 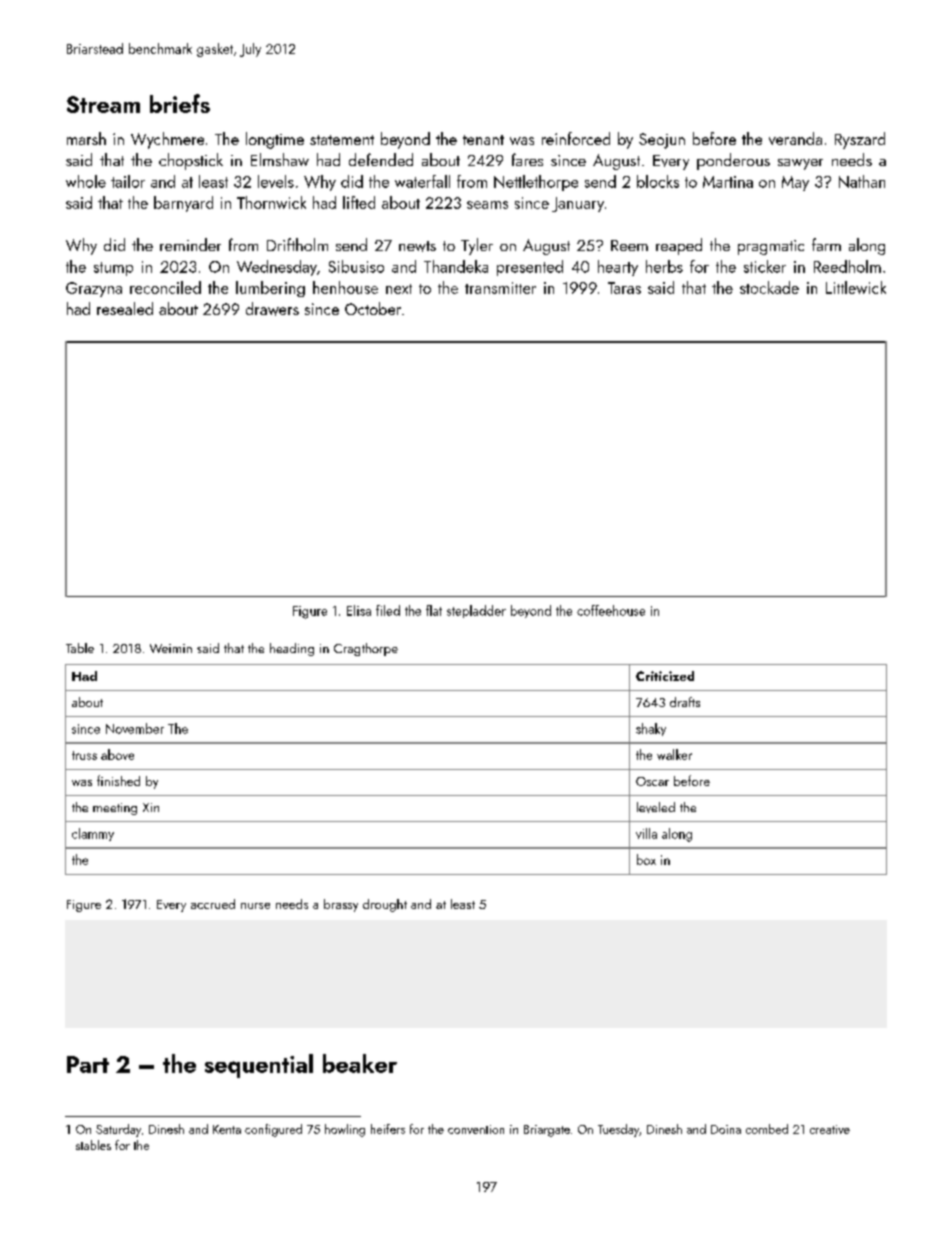 I want to click on Taras, so click(x=624, y=288).
